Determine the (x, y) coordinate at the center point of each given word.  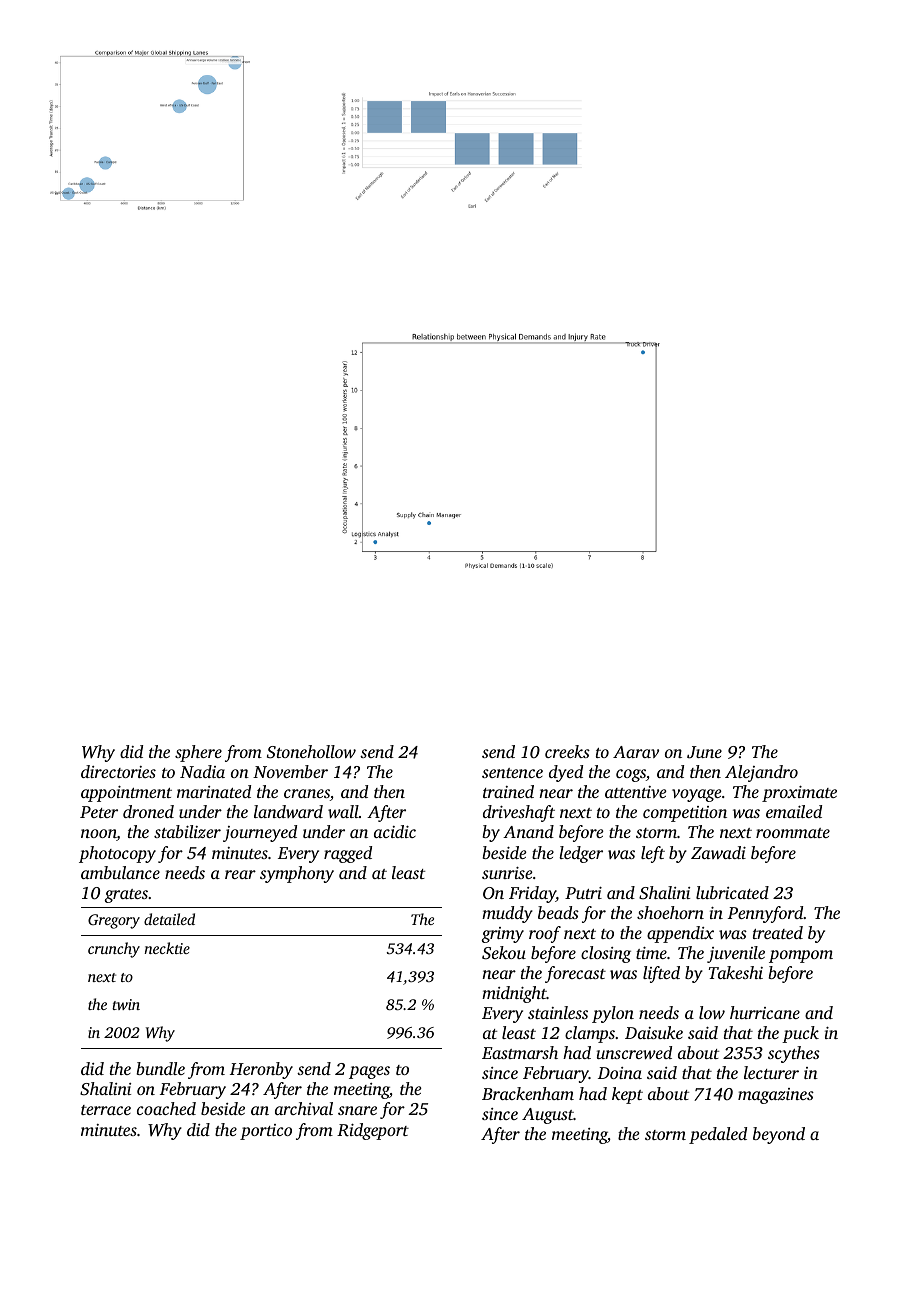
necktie (167, 948)
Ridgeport (373, 1131)
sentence (512, 773)
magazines (776, 1096)
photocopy (117, 854)
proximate (799, 794)
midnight (514, 994)
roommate (793, 833)
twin (126, 1004)
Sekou (504, 953)
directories (118, 771)
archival (304, 1108)
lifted (661, 974)
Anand (528, 831)
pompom (801, 956)
